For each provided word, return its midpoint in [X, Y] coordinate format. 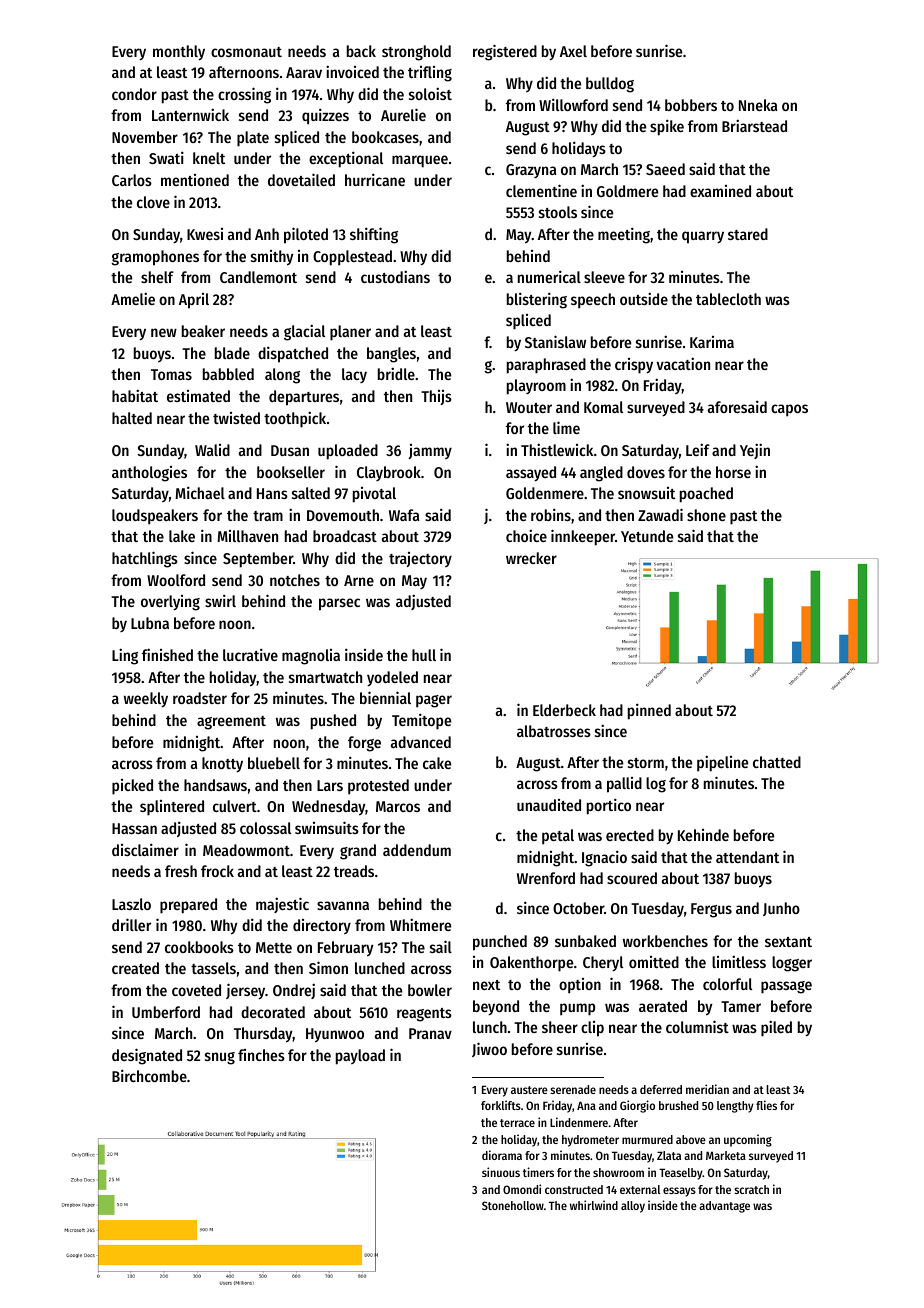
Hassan [134, 828]
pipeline [722, 763]
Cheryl [603, 963]
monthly [179, 52]
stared [748, 234]
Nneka [758, 105]
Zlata [669, 1155]
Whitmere [420, 924]
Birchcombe [149, 1075]
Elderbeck [564, 710]
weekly [146, 699]
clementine [541, 190]
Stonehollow [513, 1205]
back [361, 51]
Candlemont [258, 277]
